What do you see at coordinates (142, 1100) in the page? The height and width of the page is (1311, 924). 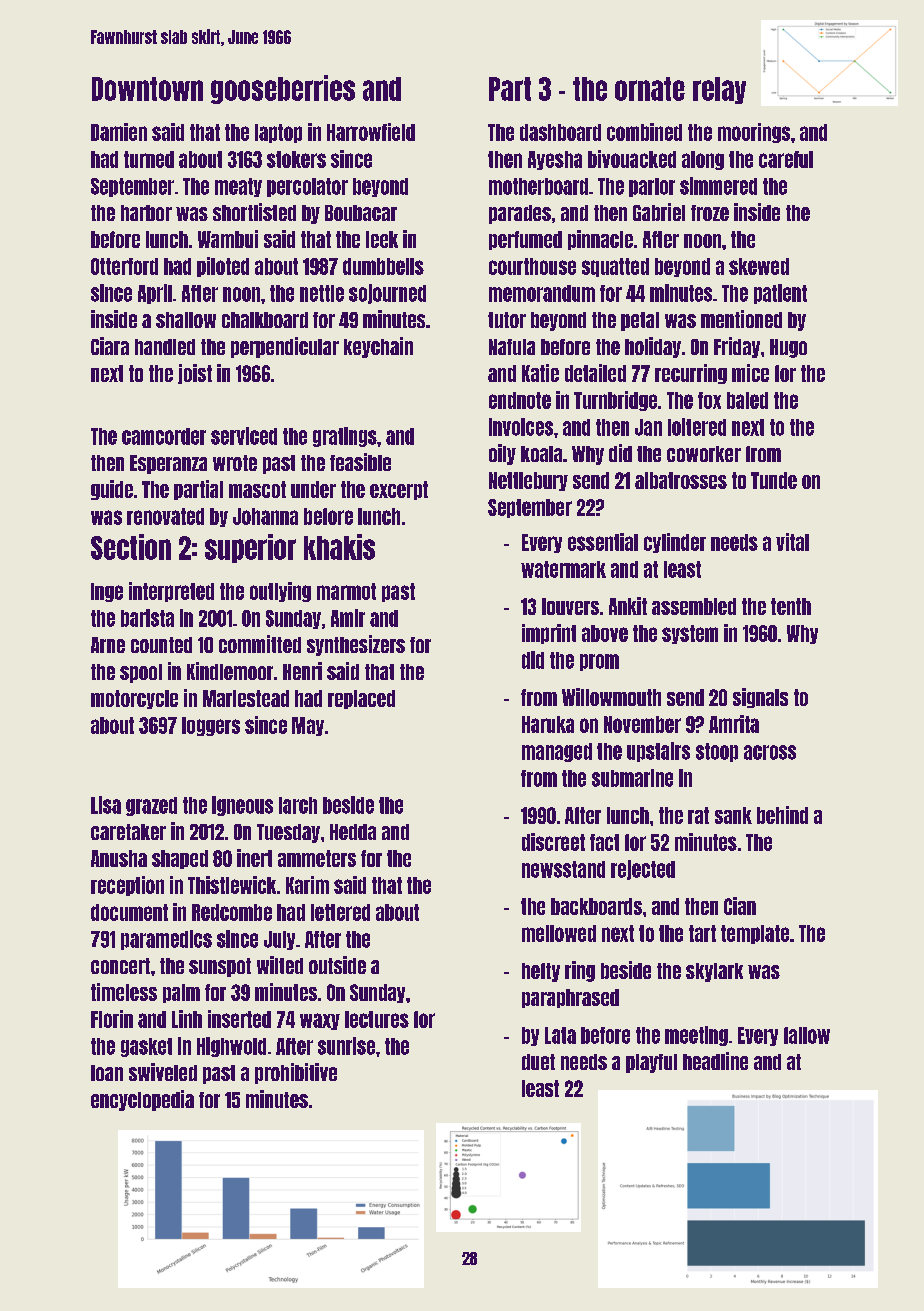 I see `encyclopedia` at bounding box center [142, 1100].
